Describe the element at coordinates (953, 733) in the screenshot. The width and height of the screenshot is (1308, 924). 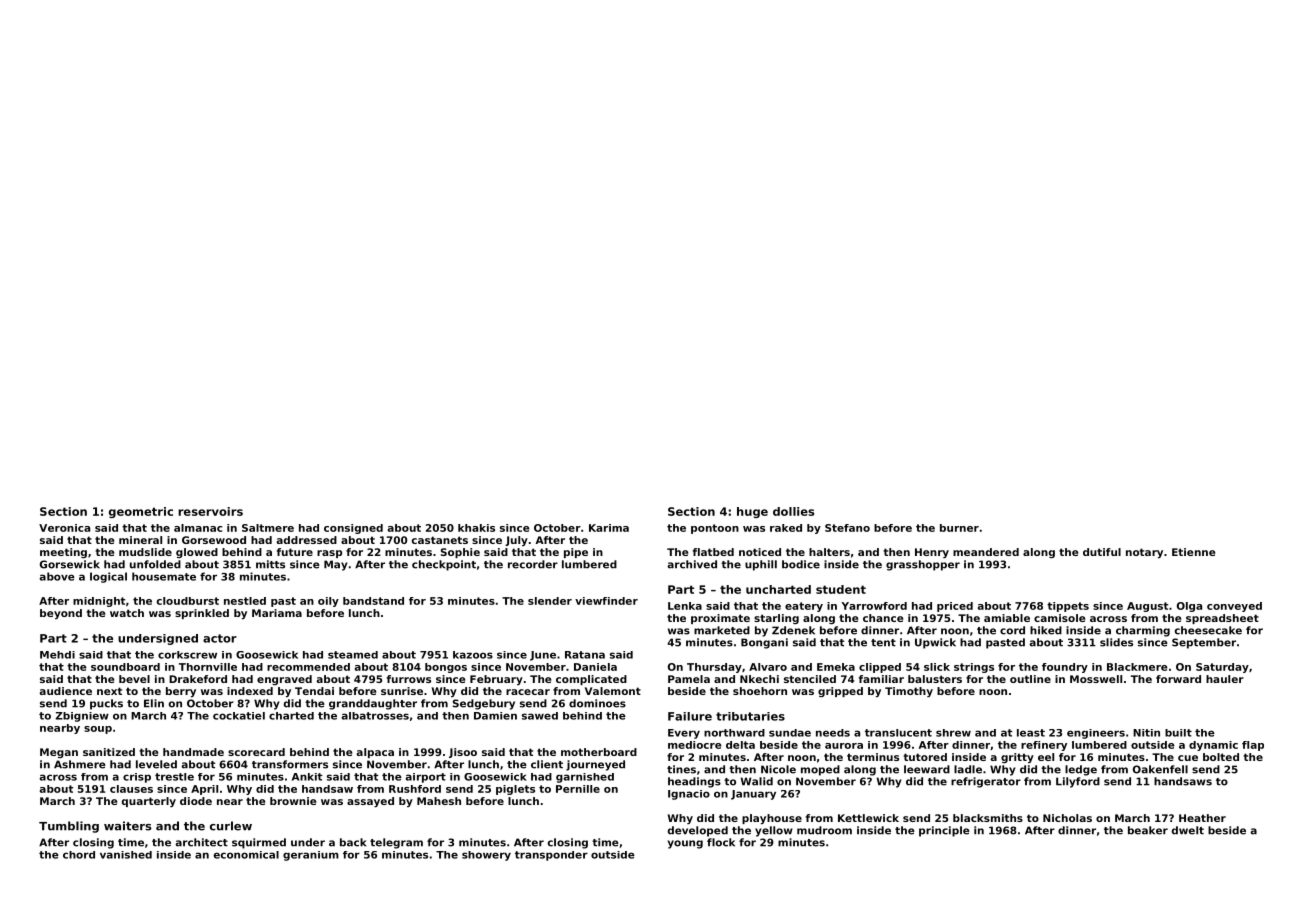
I see `shrew` at that location.
